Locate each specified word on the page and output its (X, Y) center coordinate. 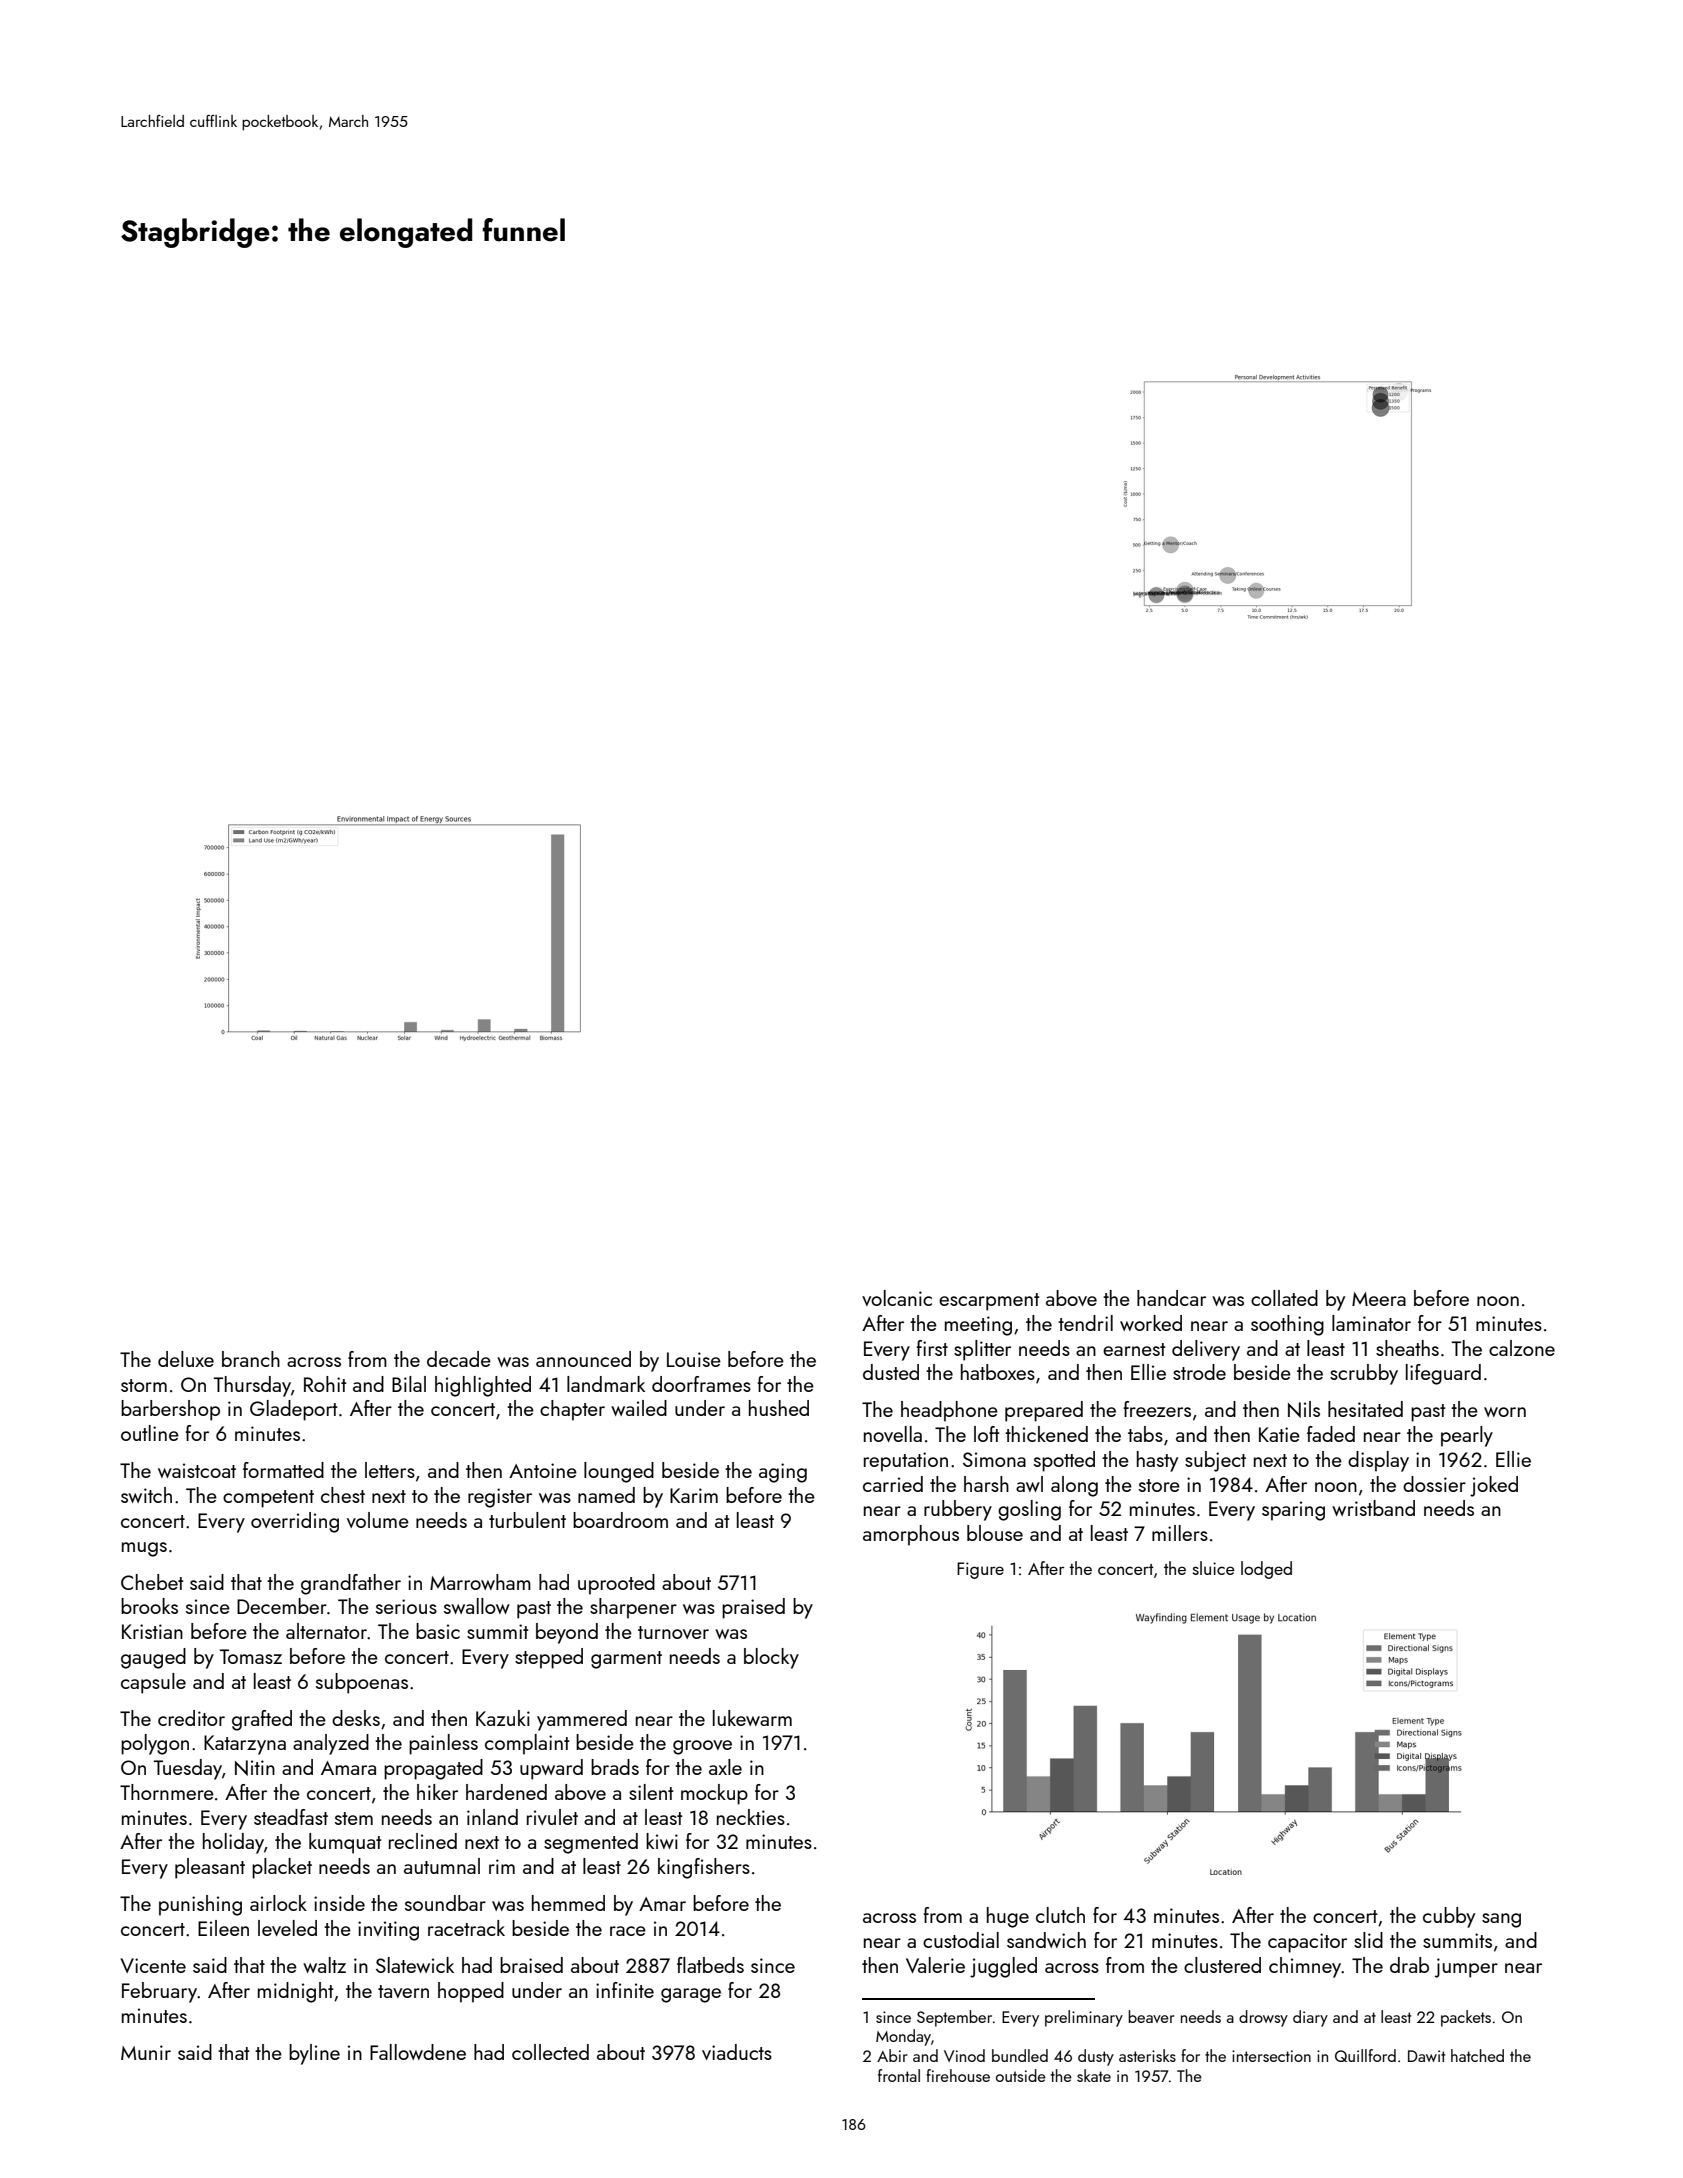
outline (150, 1433)
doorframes (701, 1384)
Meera (1379, 1299)
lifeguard (1443, 1374)
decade (459, 1359)
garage (691, 1995)
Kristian (152, 1631)
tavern (403, 1991)
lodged (1266, 1570)
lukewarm (752, 1718)
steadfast (291, 1817)
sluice (1214, 1568)
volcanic (897, 1298)
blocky (771, 1658)
